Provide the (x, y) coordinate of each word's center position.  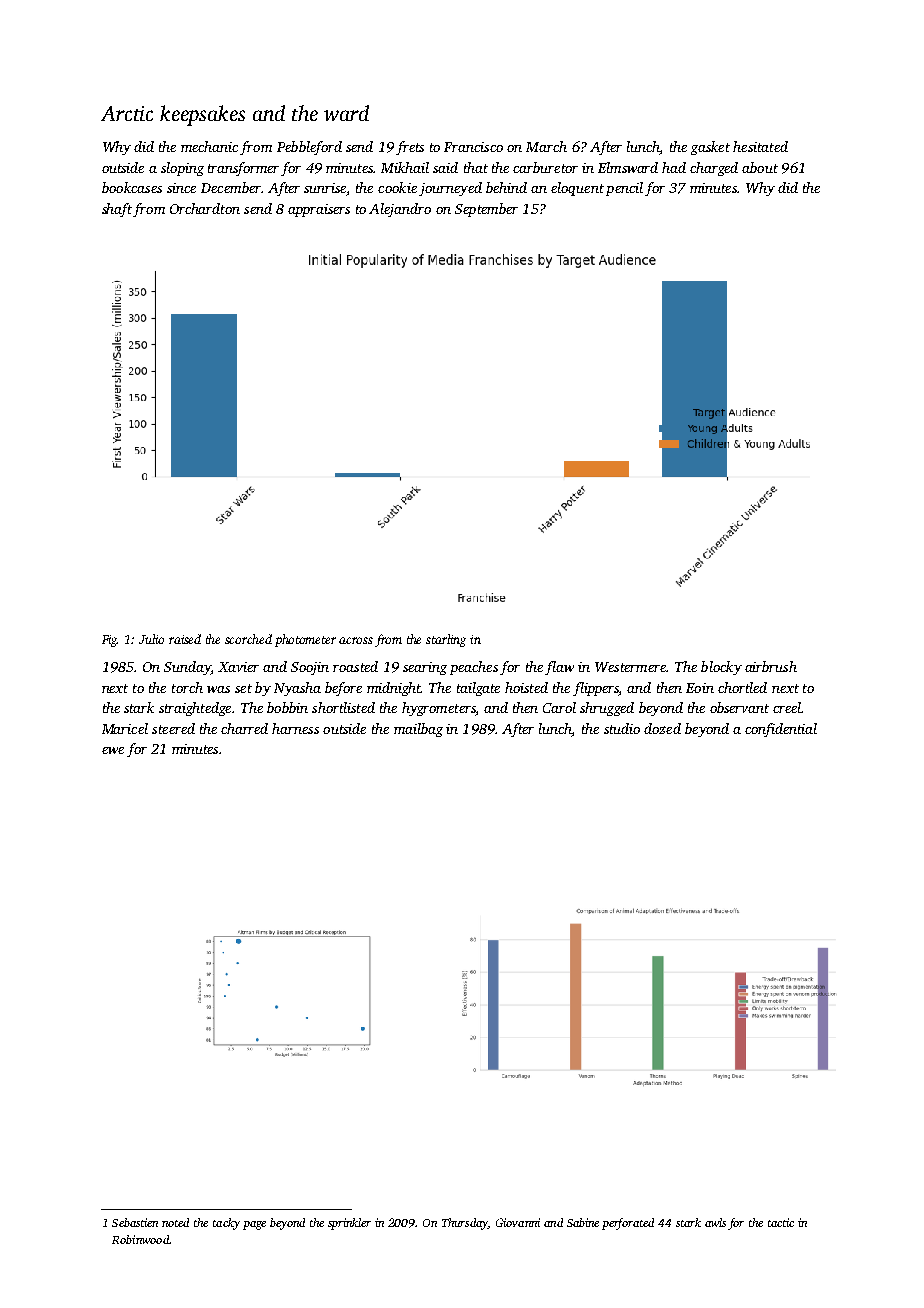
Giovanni (518, 1222)
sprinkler (349, 1224)
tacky (226, 1224)
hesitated (760, 146)
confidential (781, 730)
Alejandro (400, 210)
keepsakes (202, 115)
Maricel (125, 728)
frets (410, 148)
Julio (151, 639)
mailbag (418, 730)
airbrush (771, 666)
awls (715, 1222)
